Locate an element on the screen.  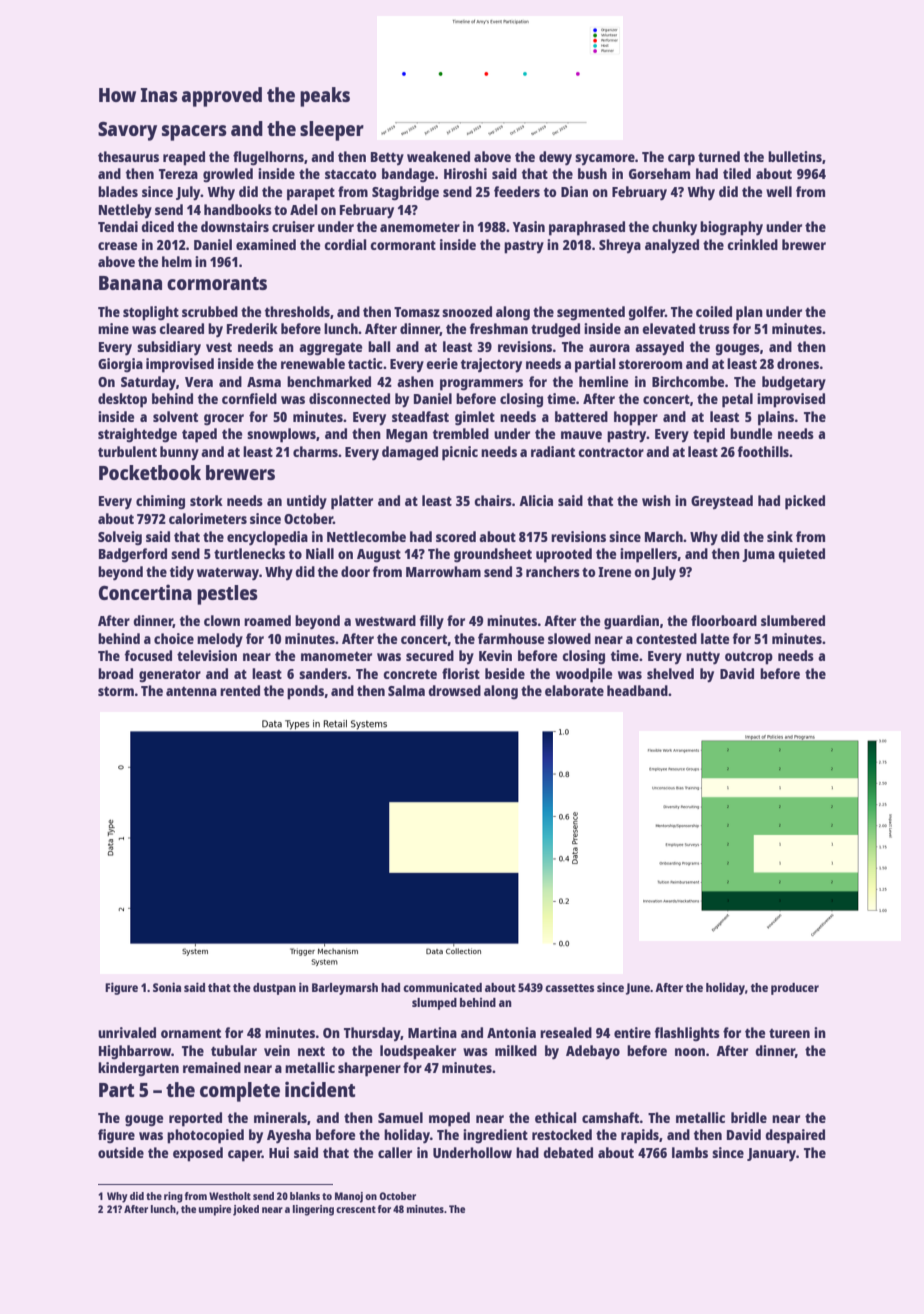
turned is located at coordinates (719, 156).
